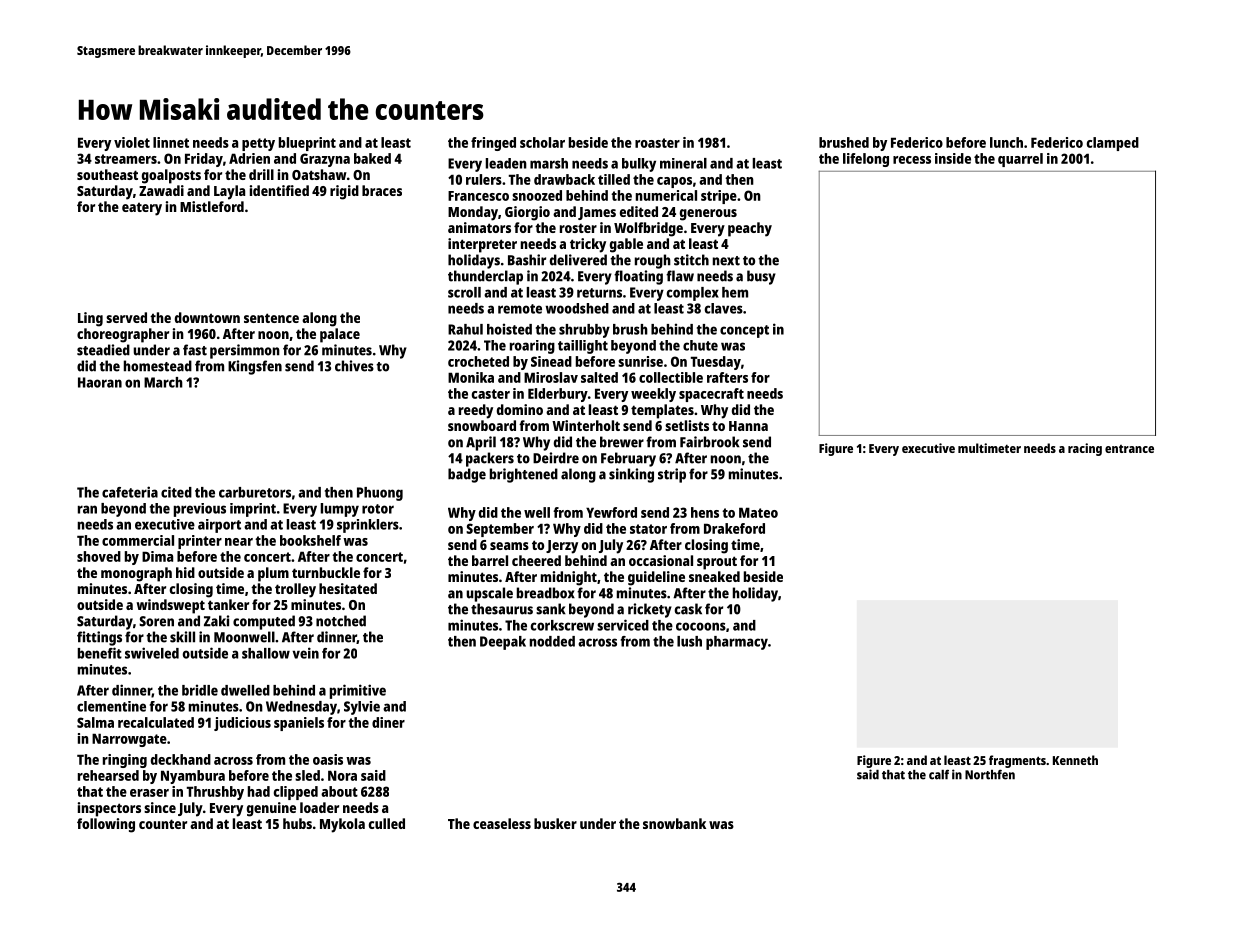 This image has height=952, width=1233. Describe the element at coordinates (717, 563) in the image. I see `sprout` at that location.
